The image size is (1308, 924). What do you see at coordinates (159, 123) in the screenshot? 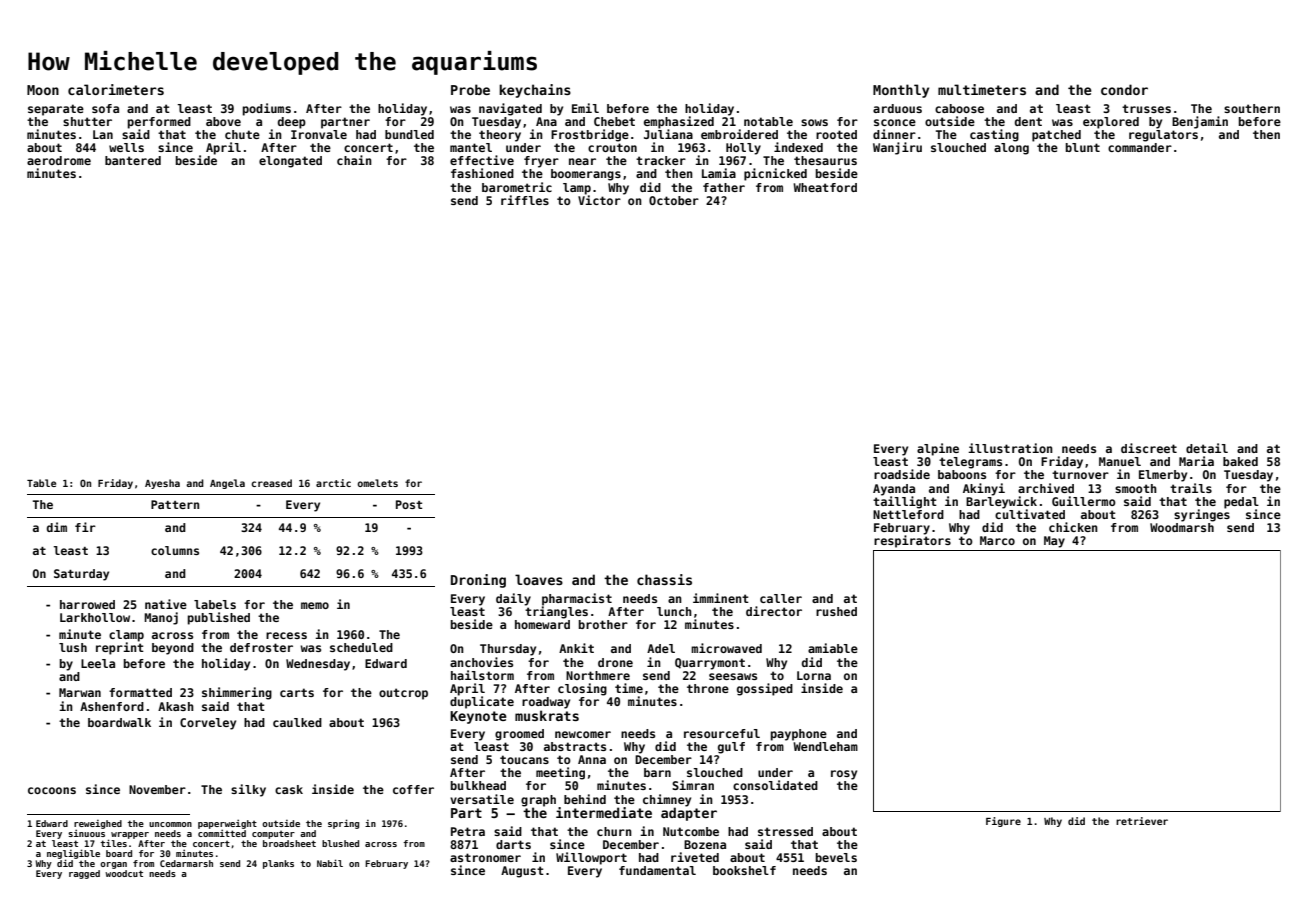
I see `performed` at bounding box center [159, 123].
